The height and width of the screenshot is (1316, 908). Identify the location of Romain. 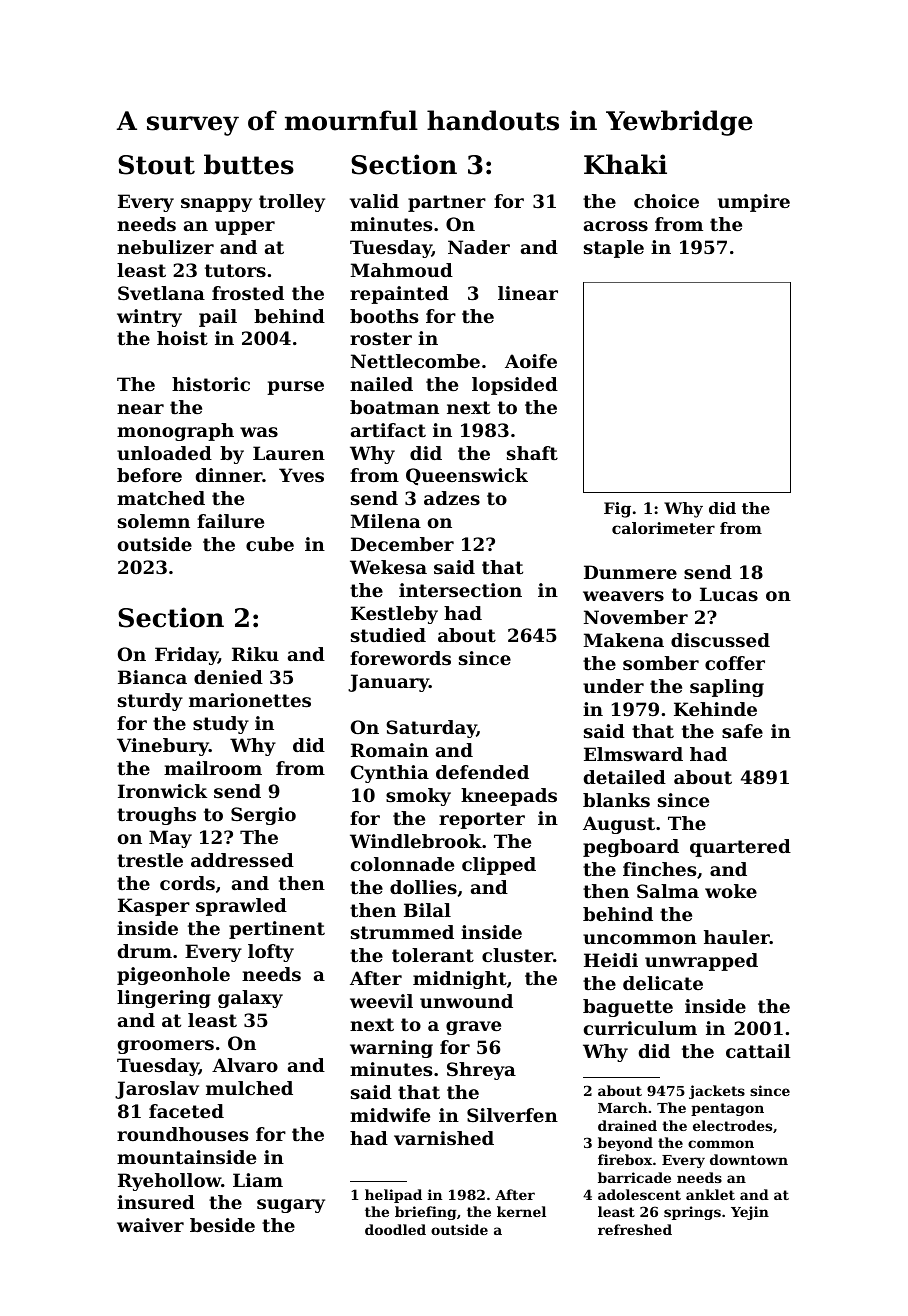
(390, 750).
